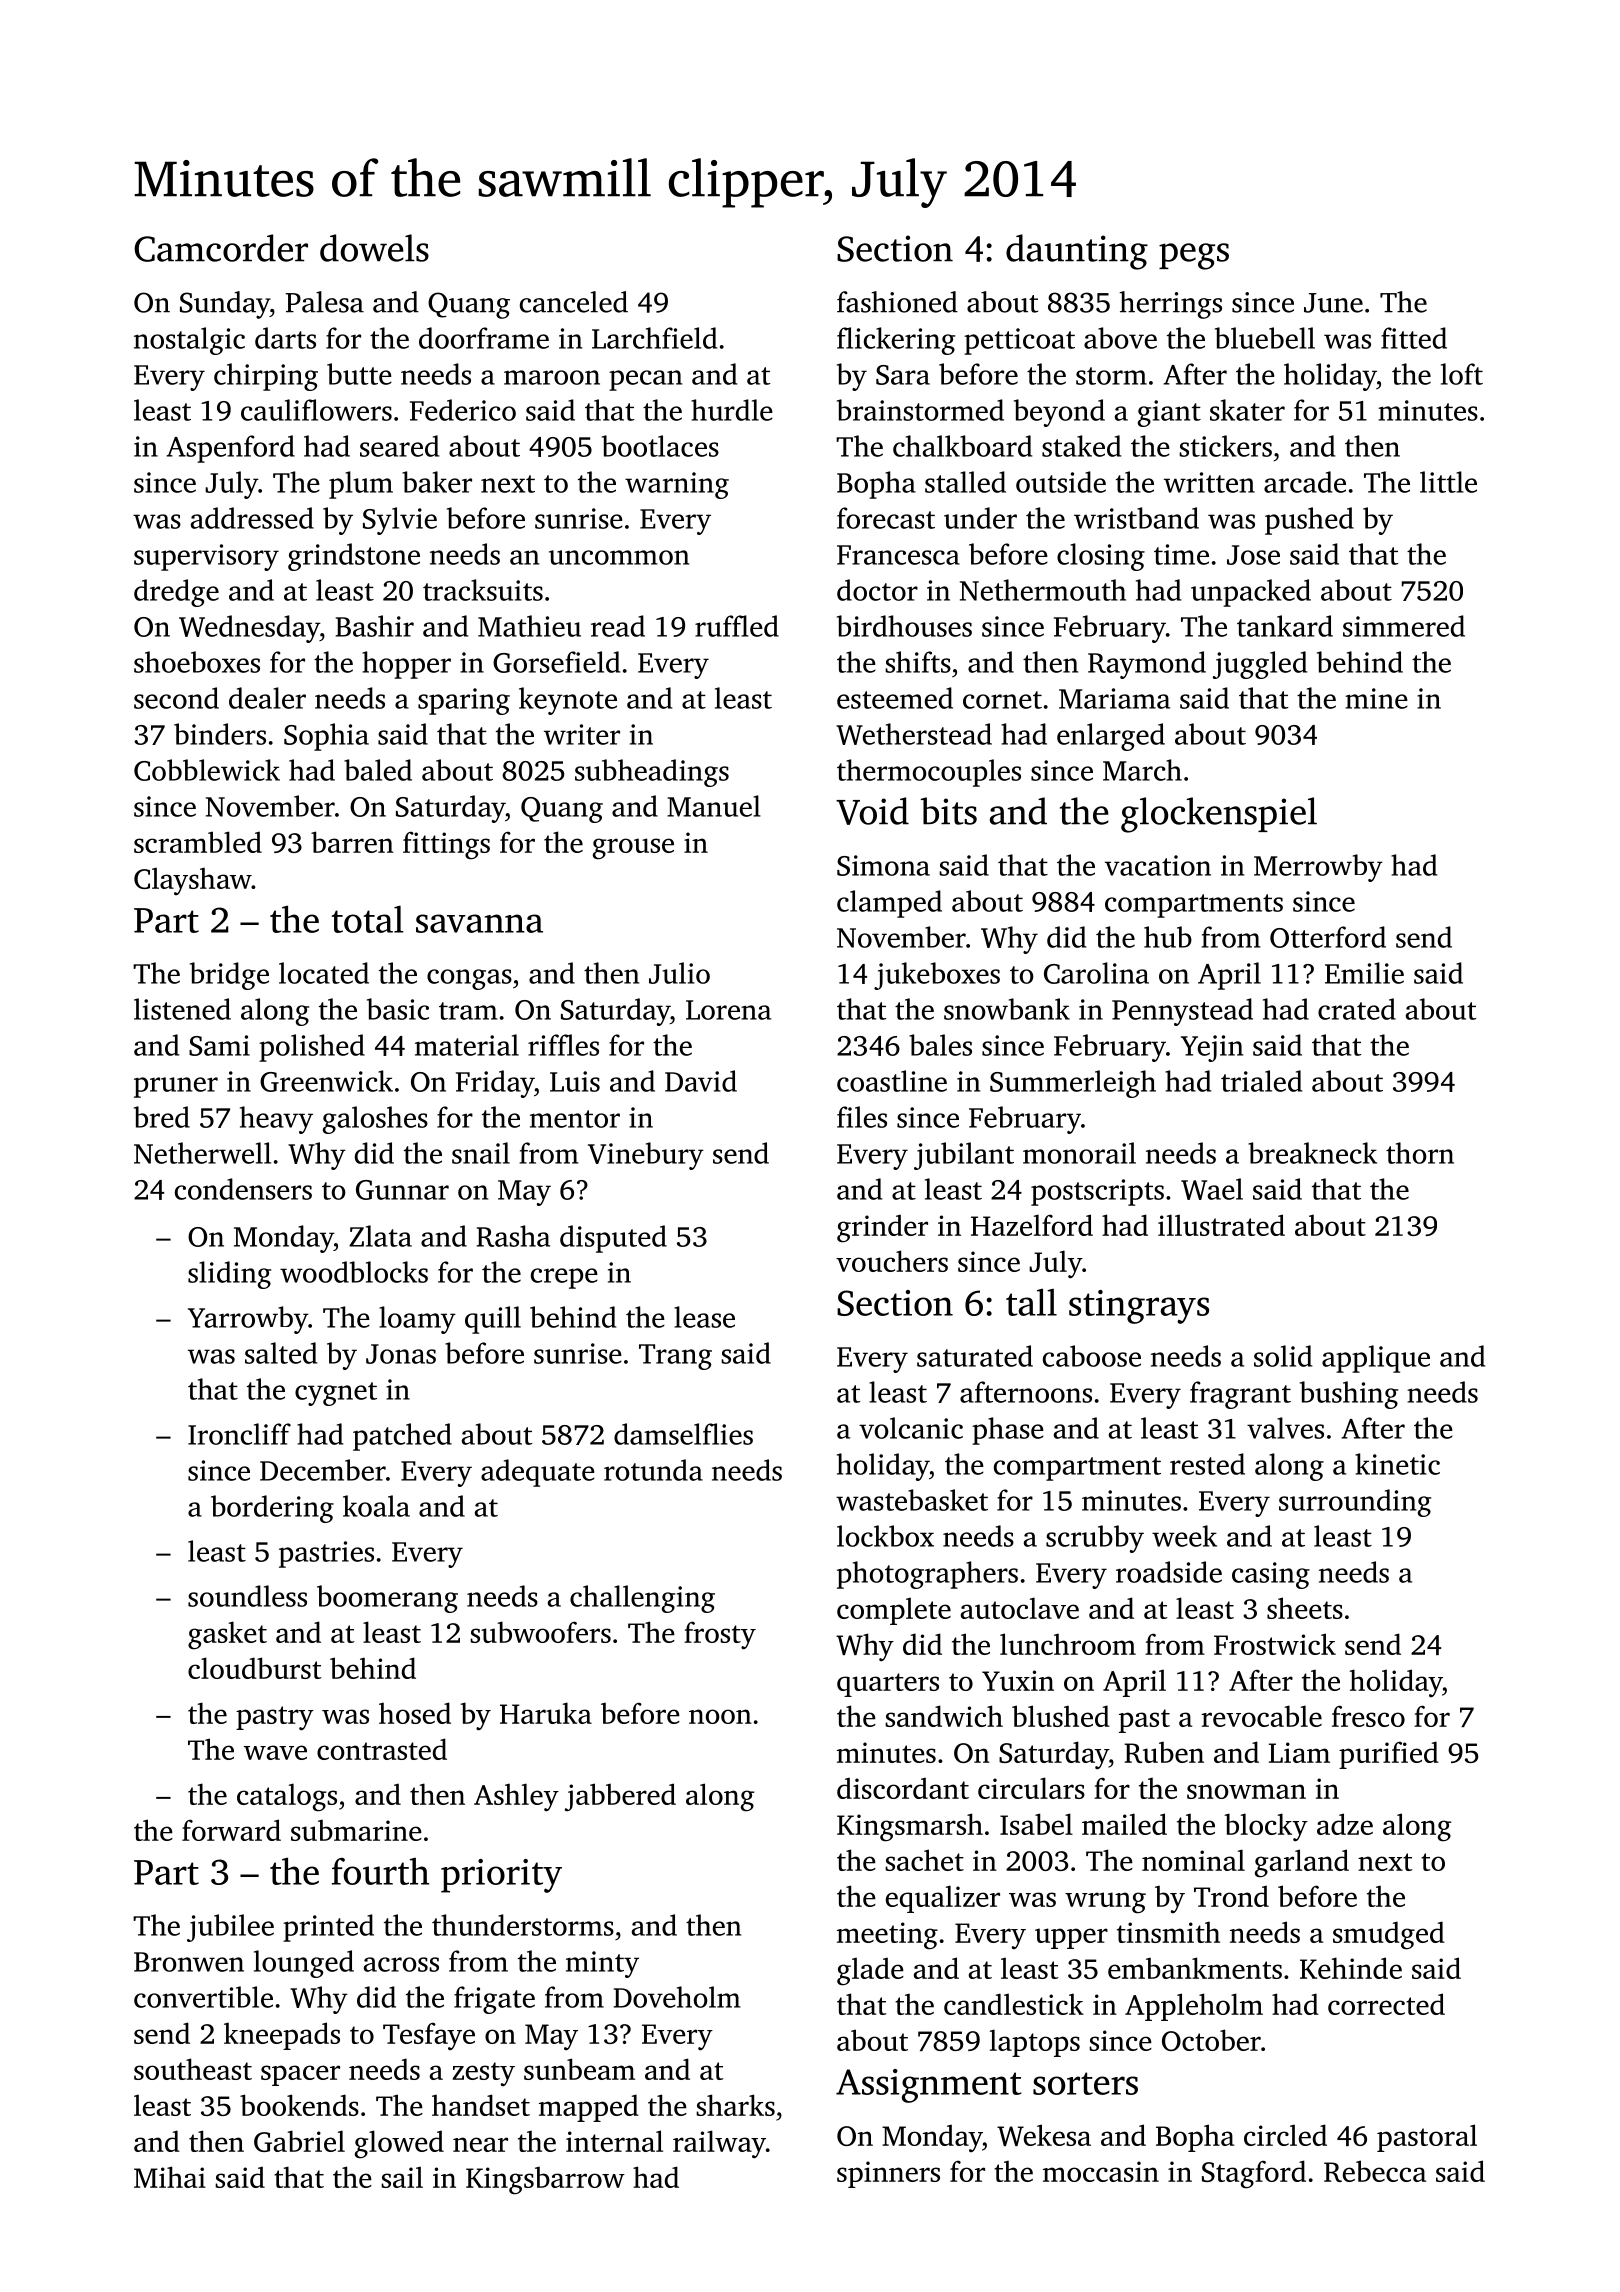 This page has height=2292, width=1620. What do you see at coordinates (359, 374) in the page?
I see `butte` at bounding box center [359, 374].
